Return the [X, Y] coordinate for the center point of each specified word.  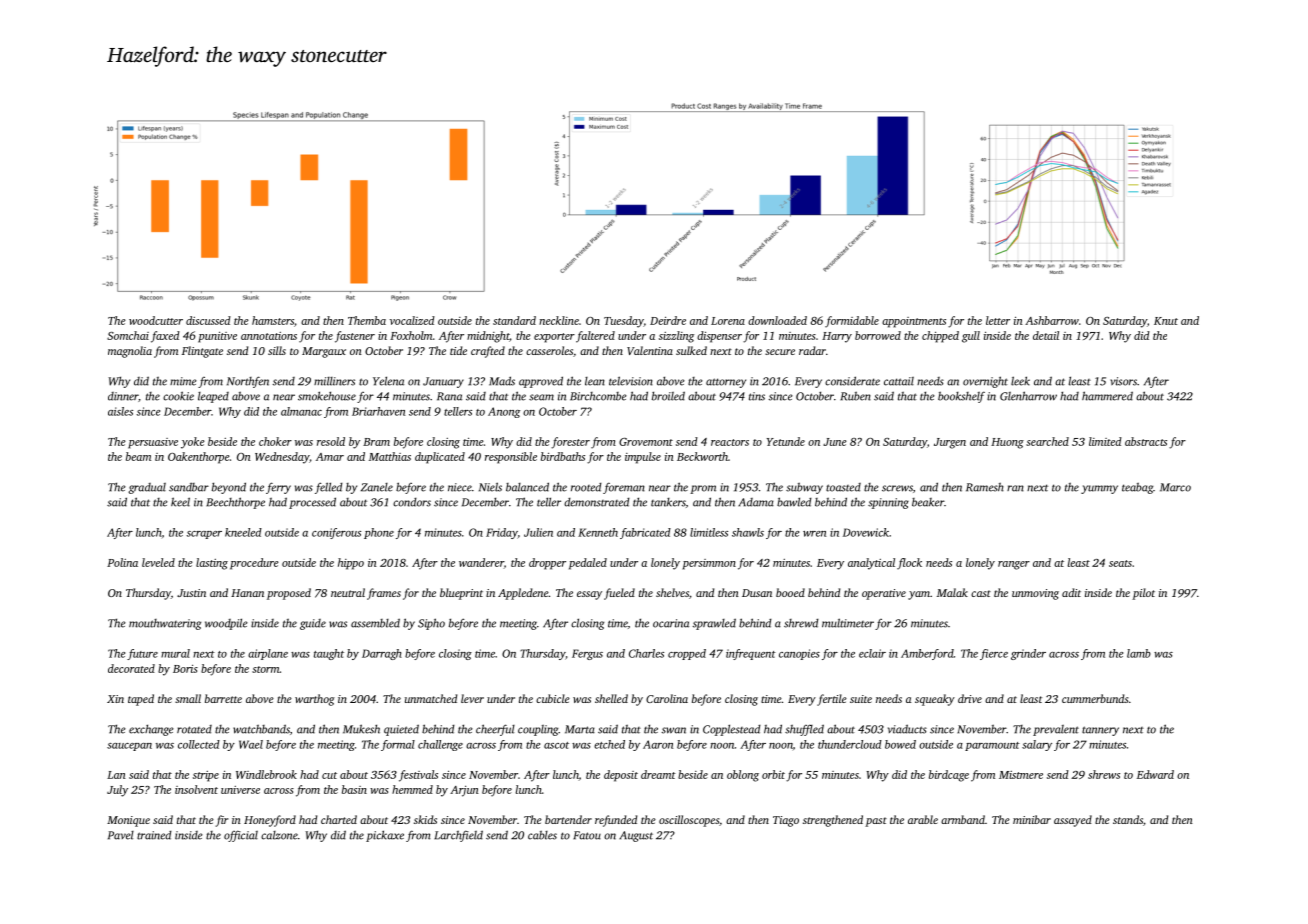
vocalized [412, 320]
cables [542, 835]
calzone [279, 835]
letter [998, 320]
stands [1128, 819]
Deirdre [668, 320]
